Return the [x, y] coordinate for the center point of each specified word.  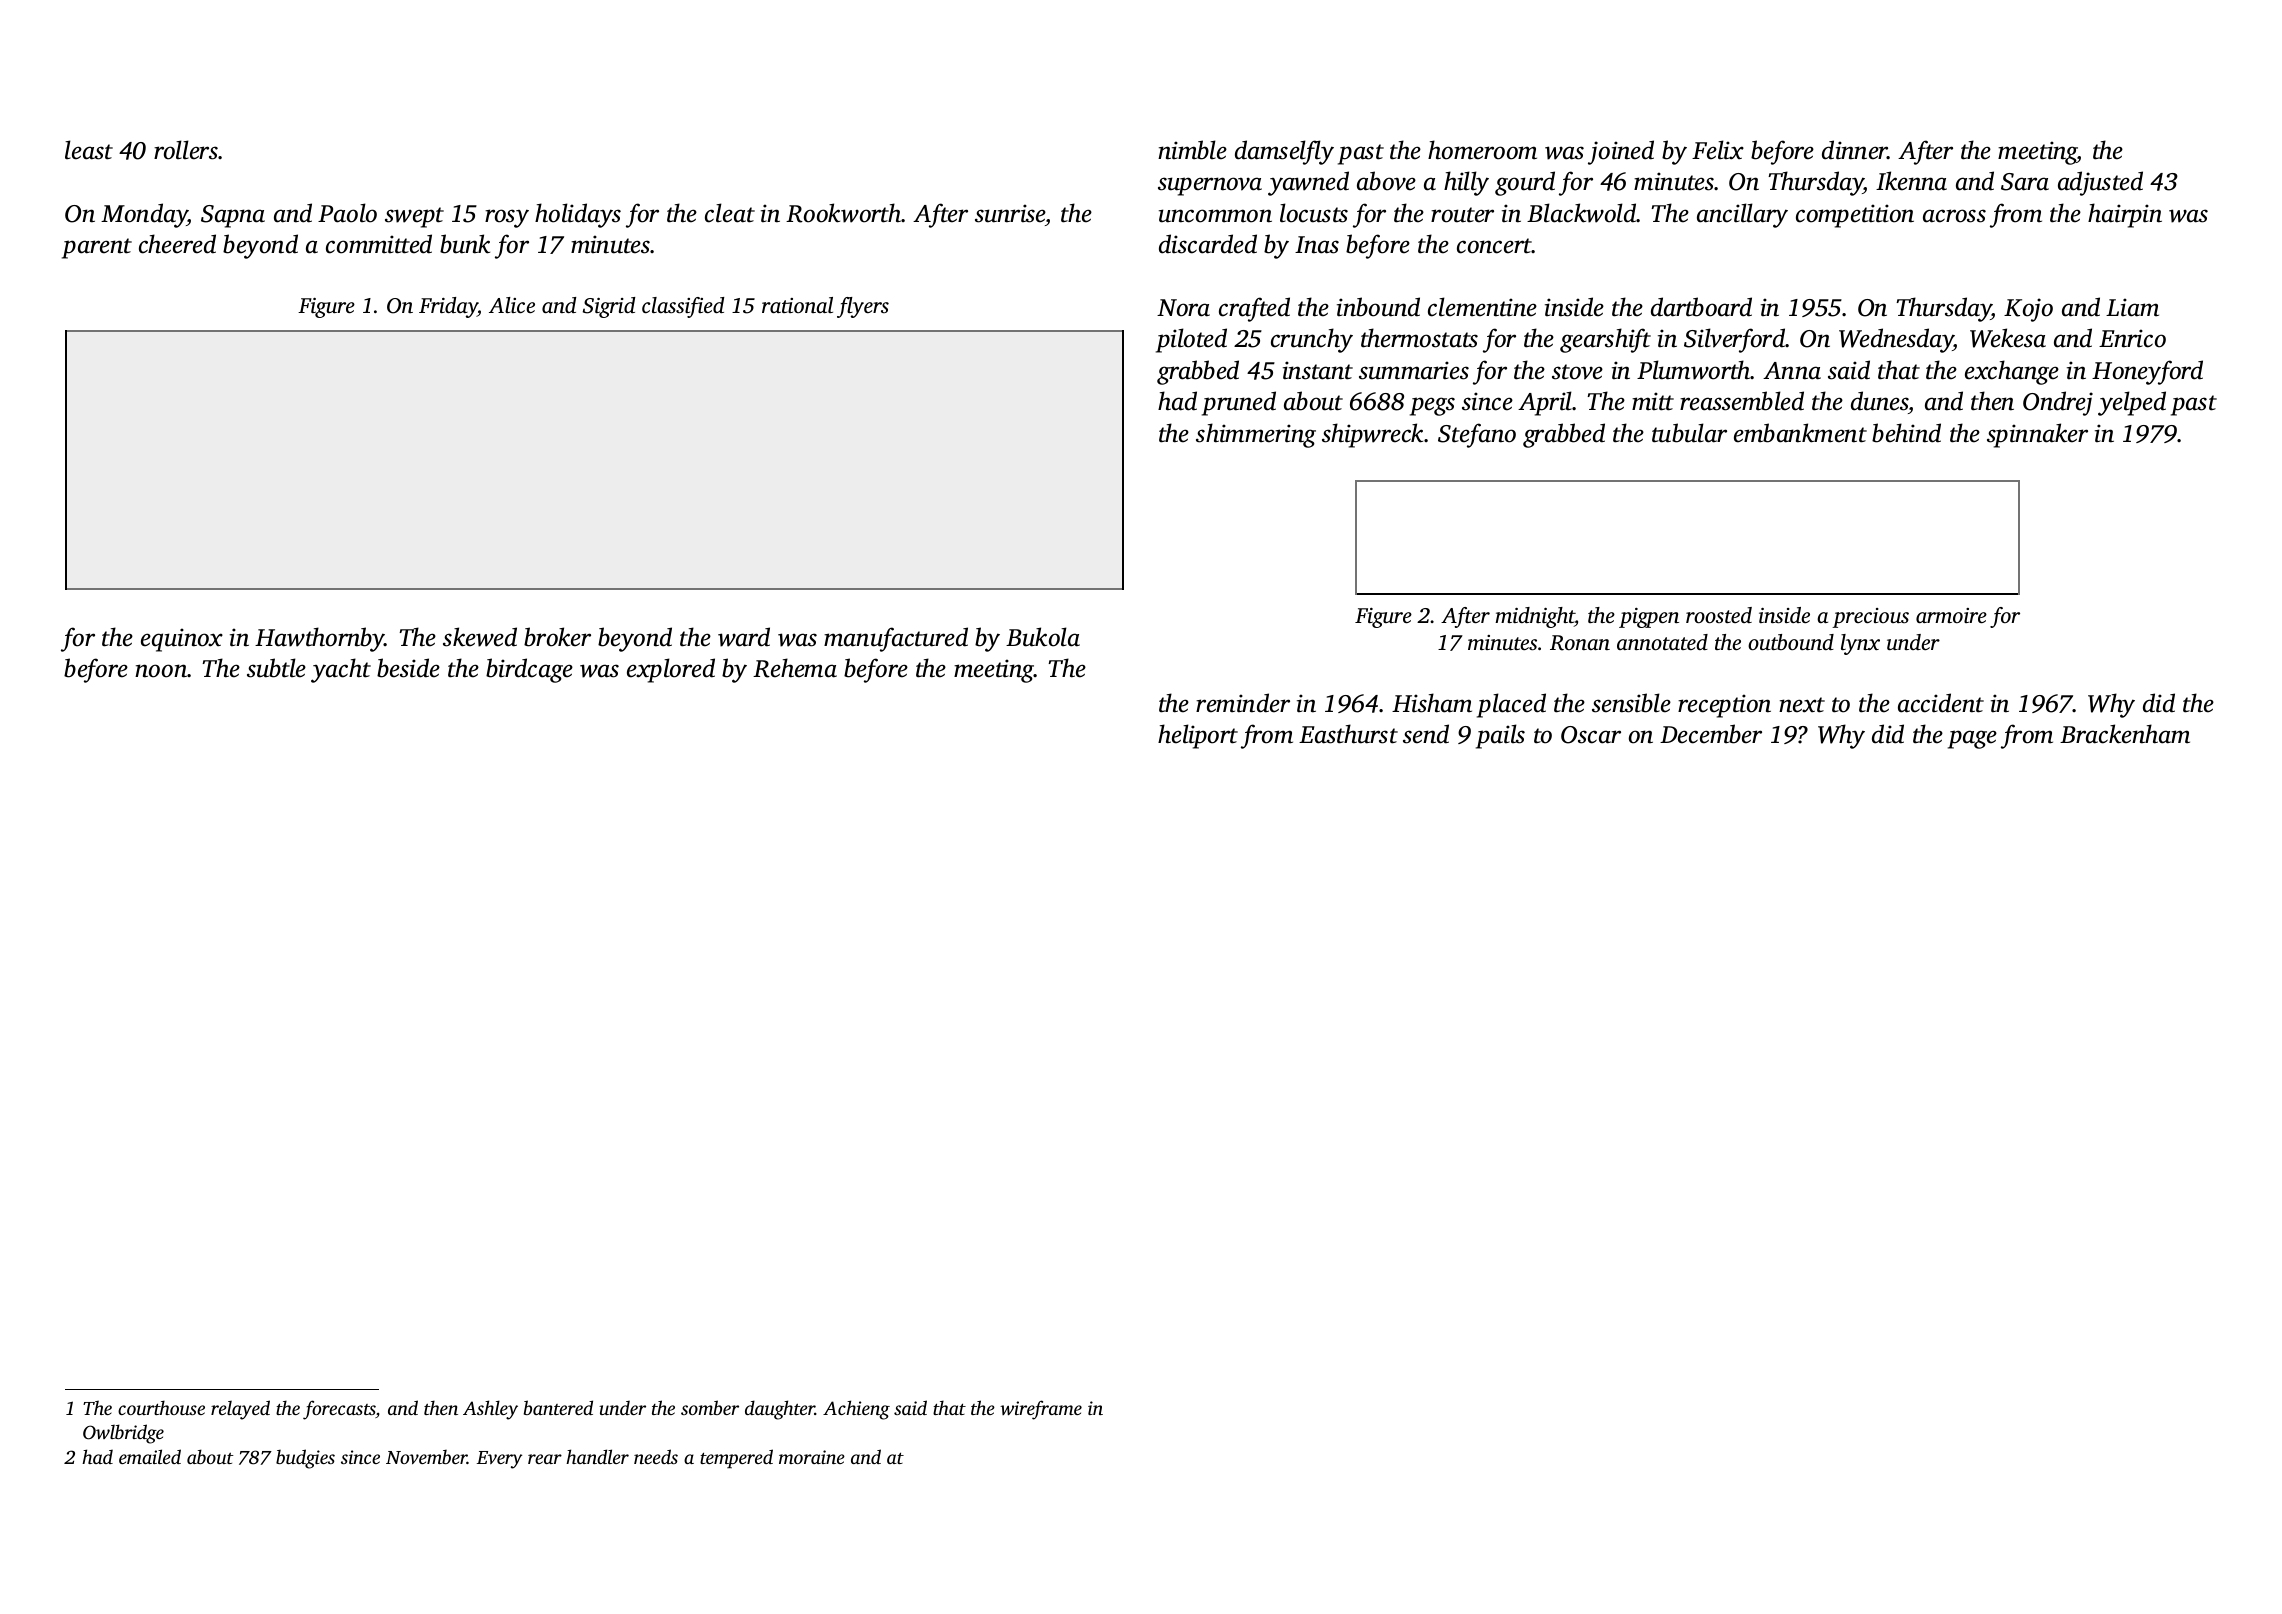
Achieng [856, 1410]
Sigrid [609, 307]
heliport [1198, 736]
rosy [507, 218]
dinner [1855, 150]
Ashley [490, 1410]
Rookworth [844, 213]
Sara [2025, 182]
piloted [1191, 340]
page [1972, 739]
